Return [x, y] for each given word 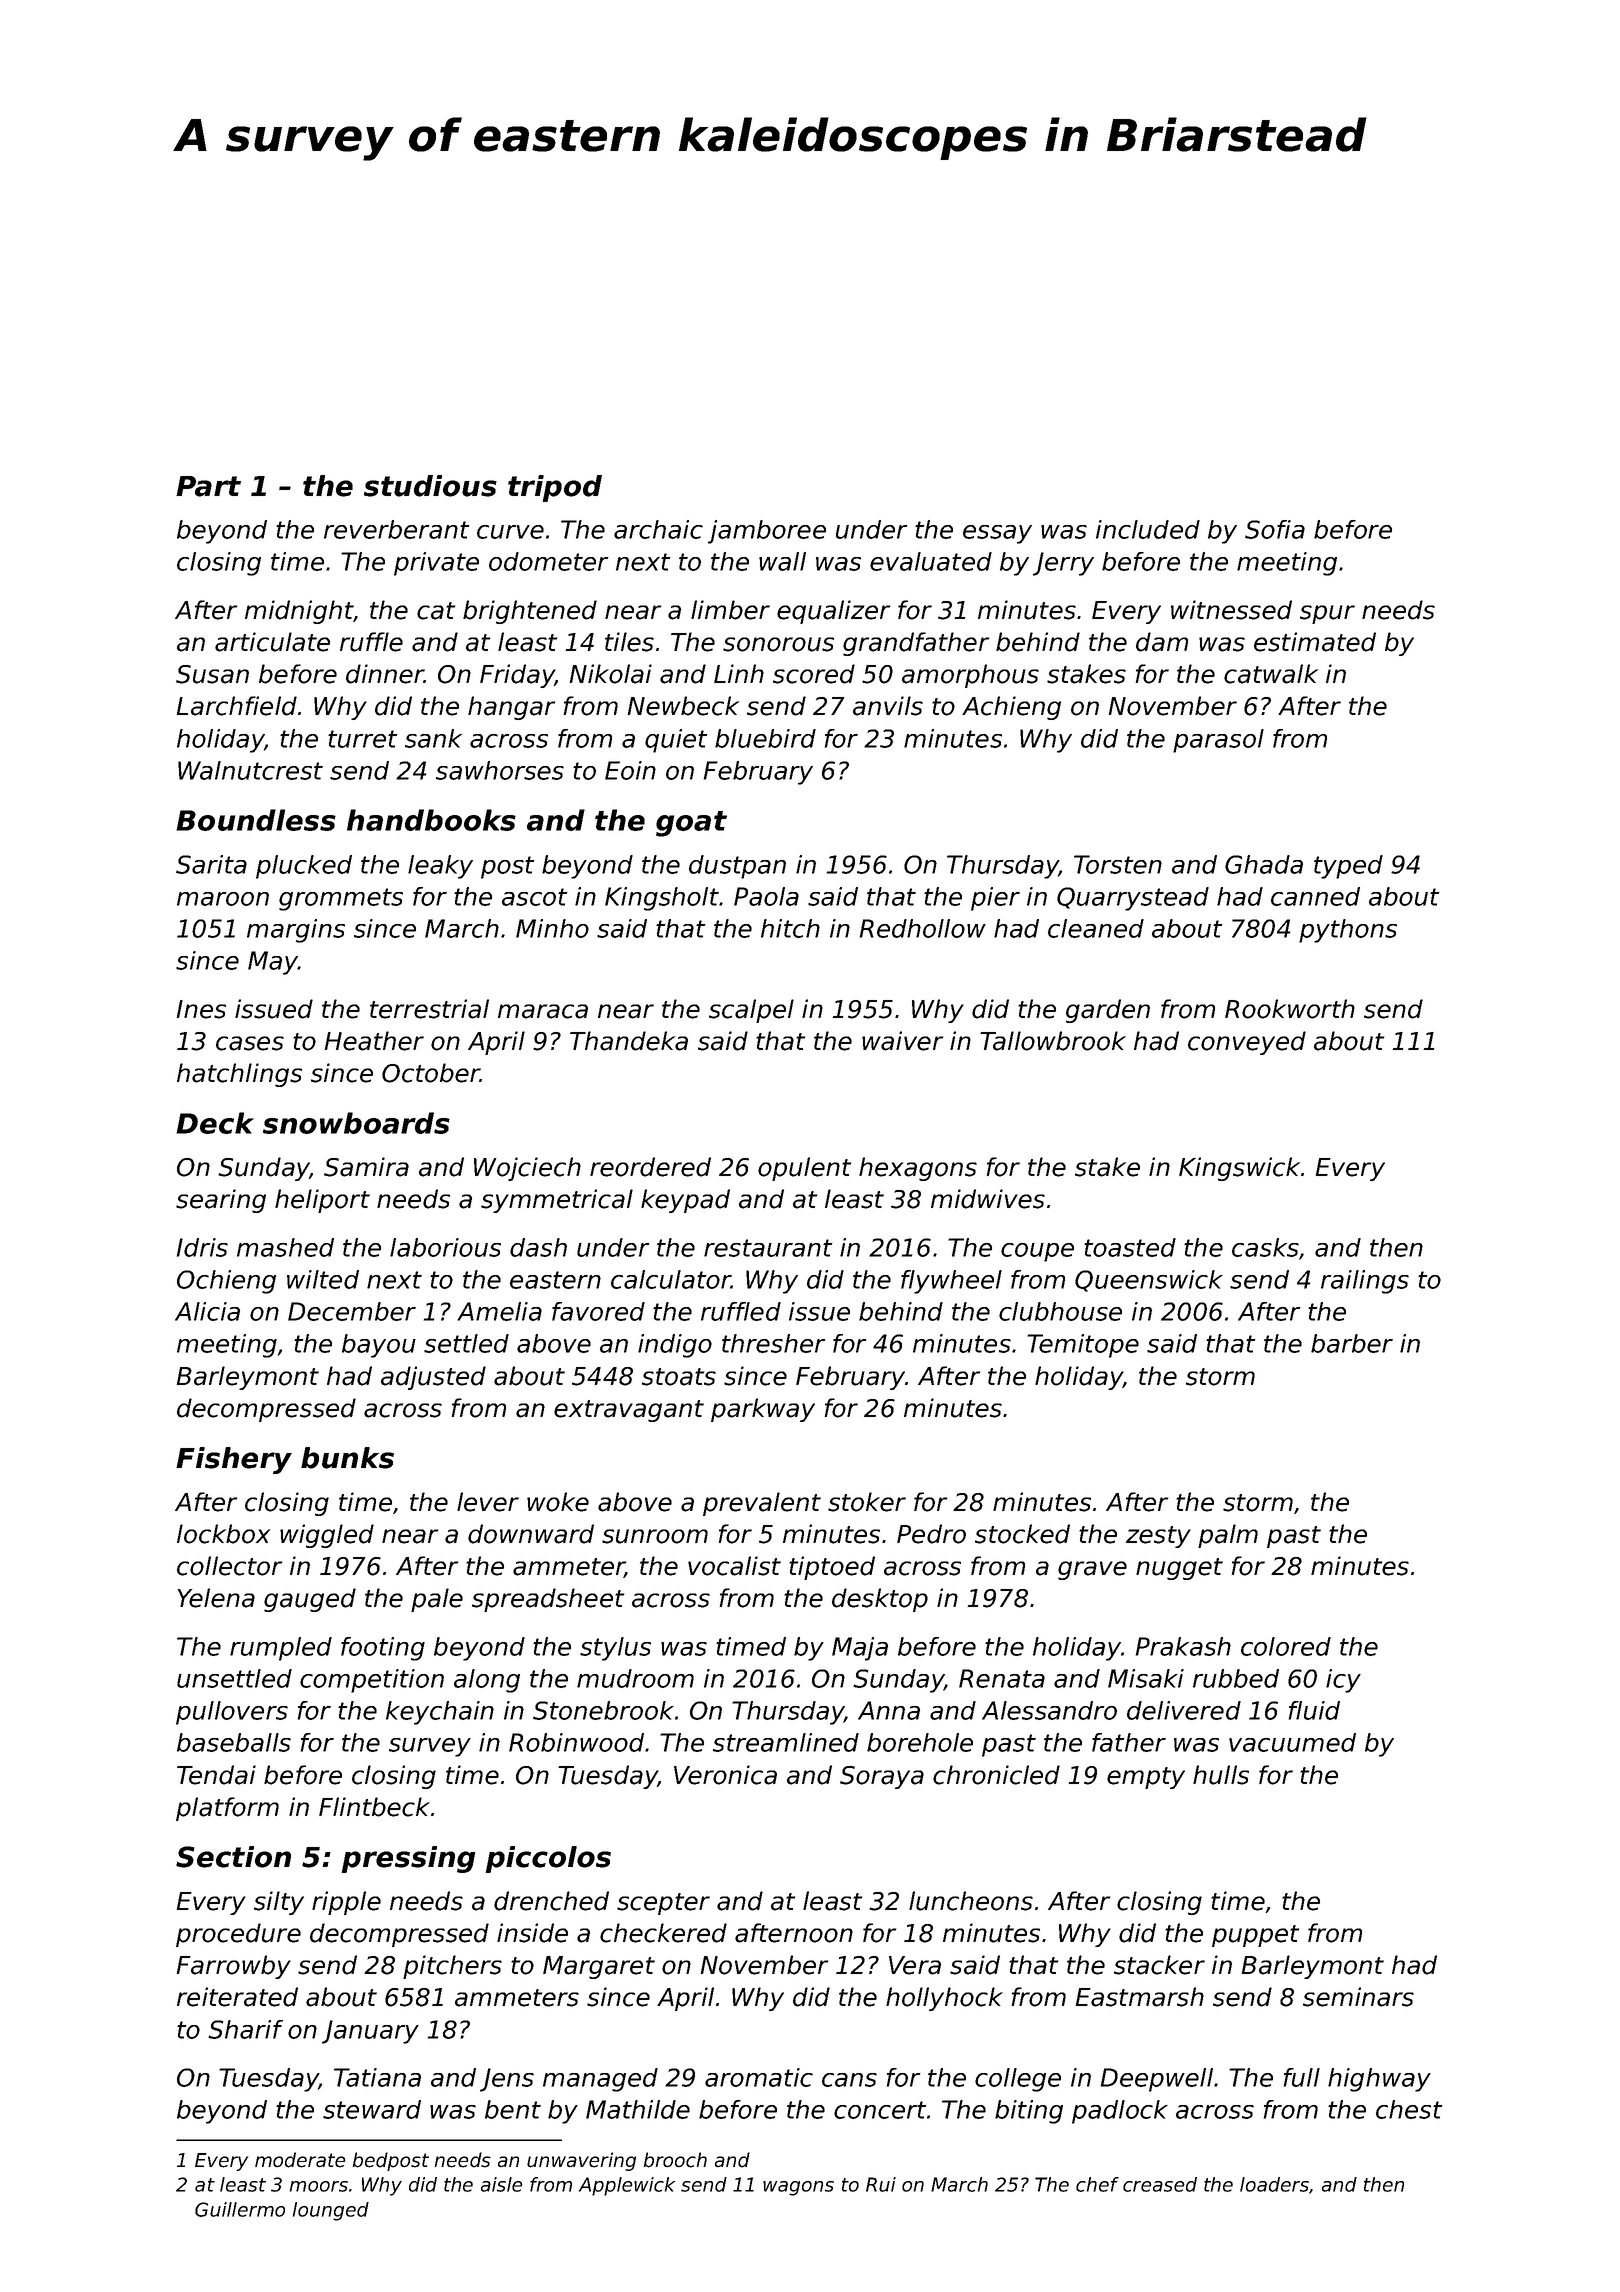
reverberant [397, 529]
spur [1327, 614]
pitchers [452, 1967]
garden [1108, 1011]
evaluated [931, 561]
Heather [374, 1041]
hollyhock [944, 1999]
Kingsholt [662, 899]
